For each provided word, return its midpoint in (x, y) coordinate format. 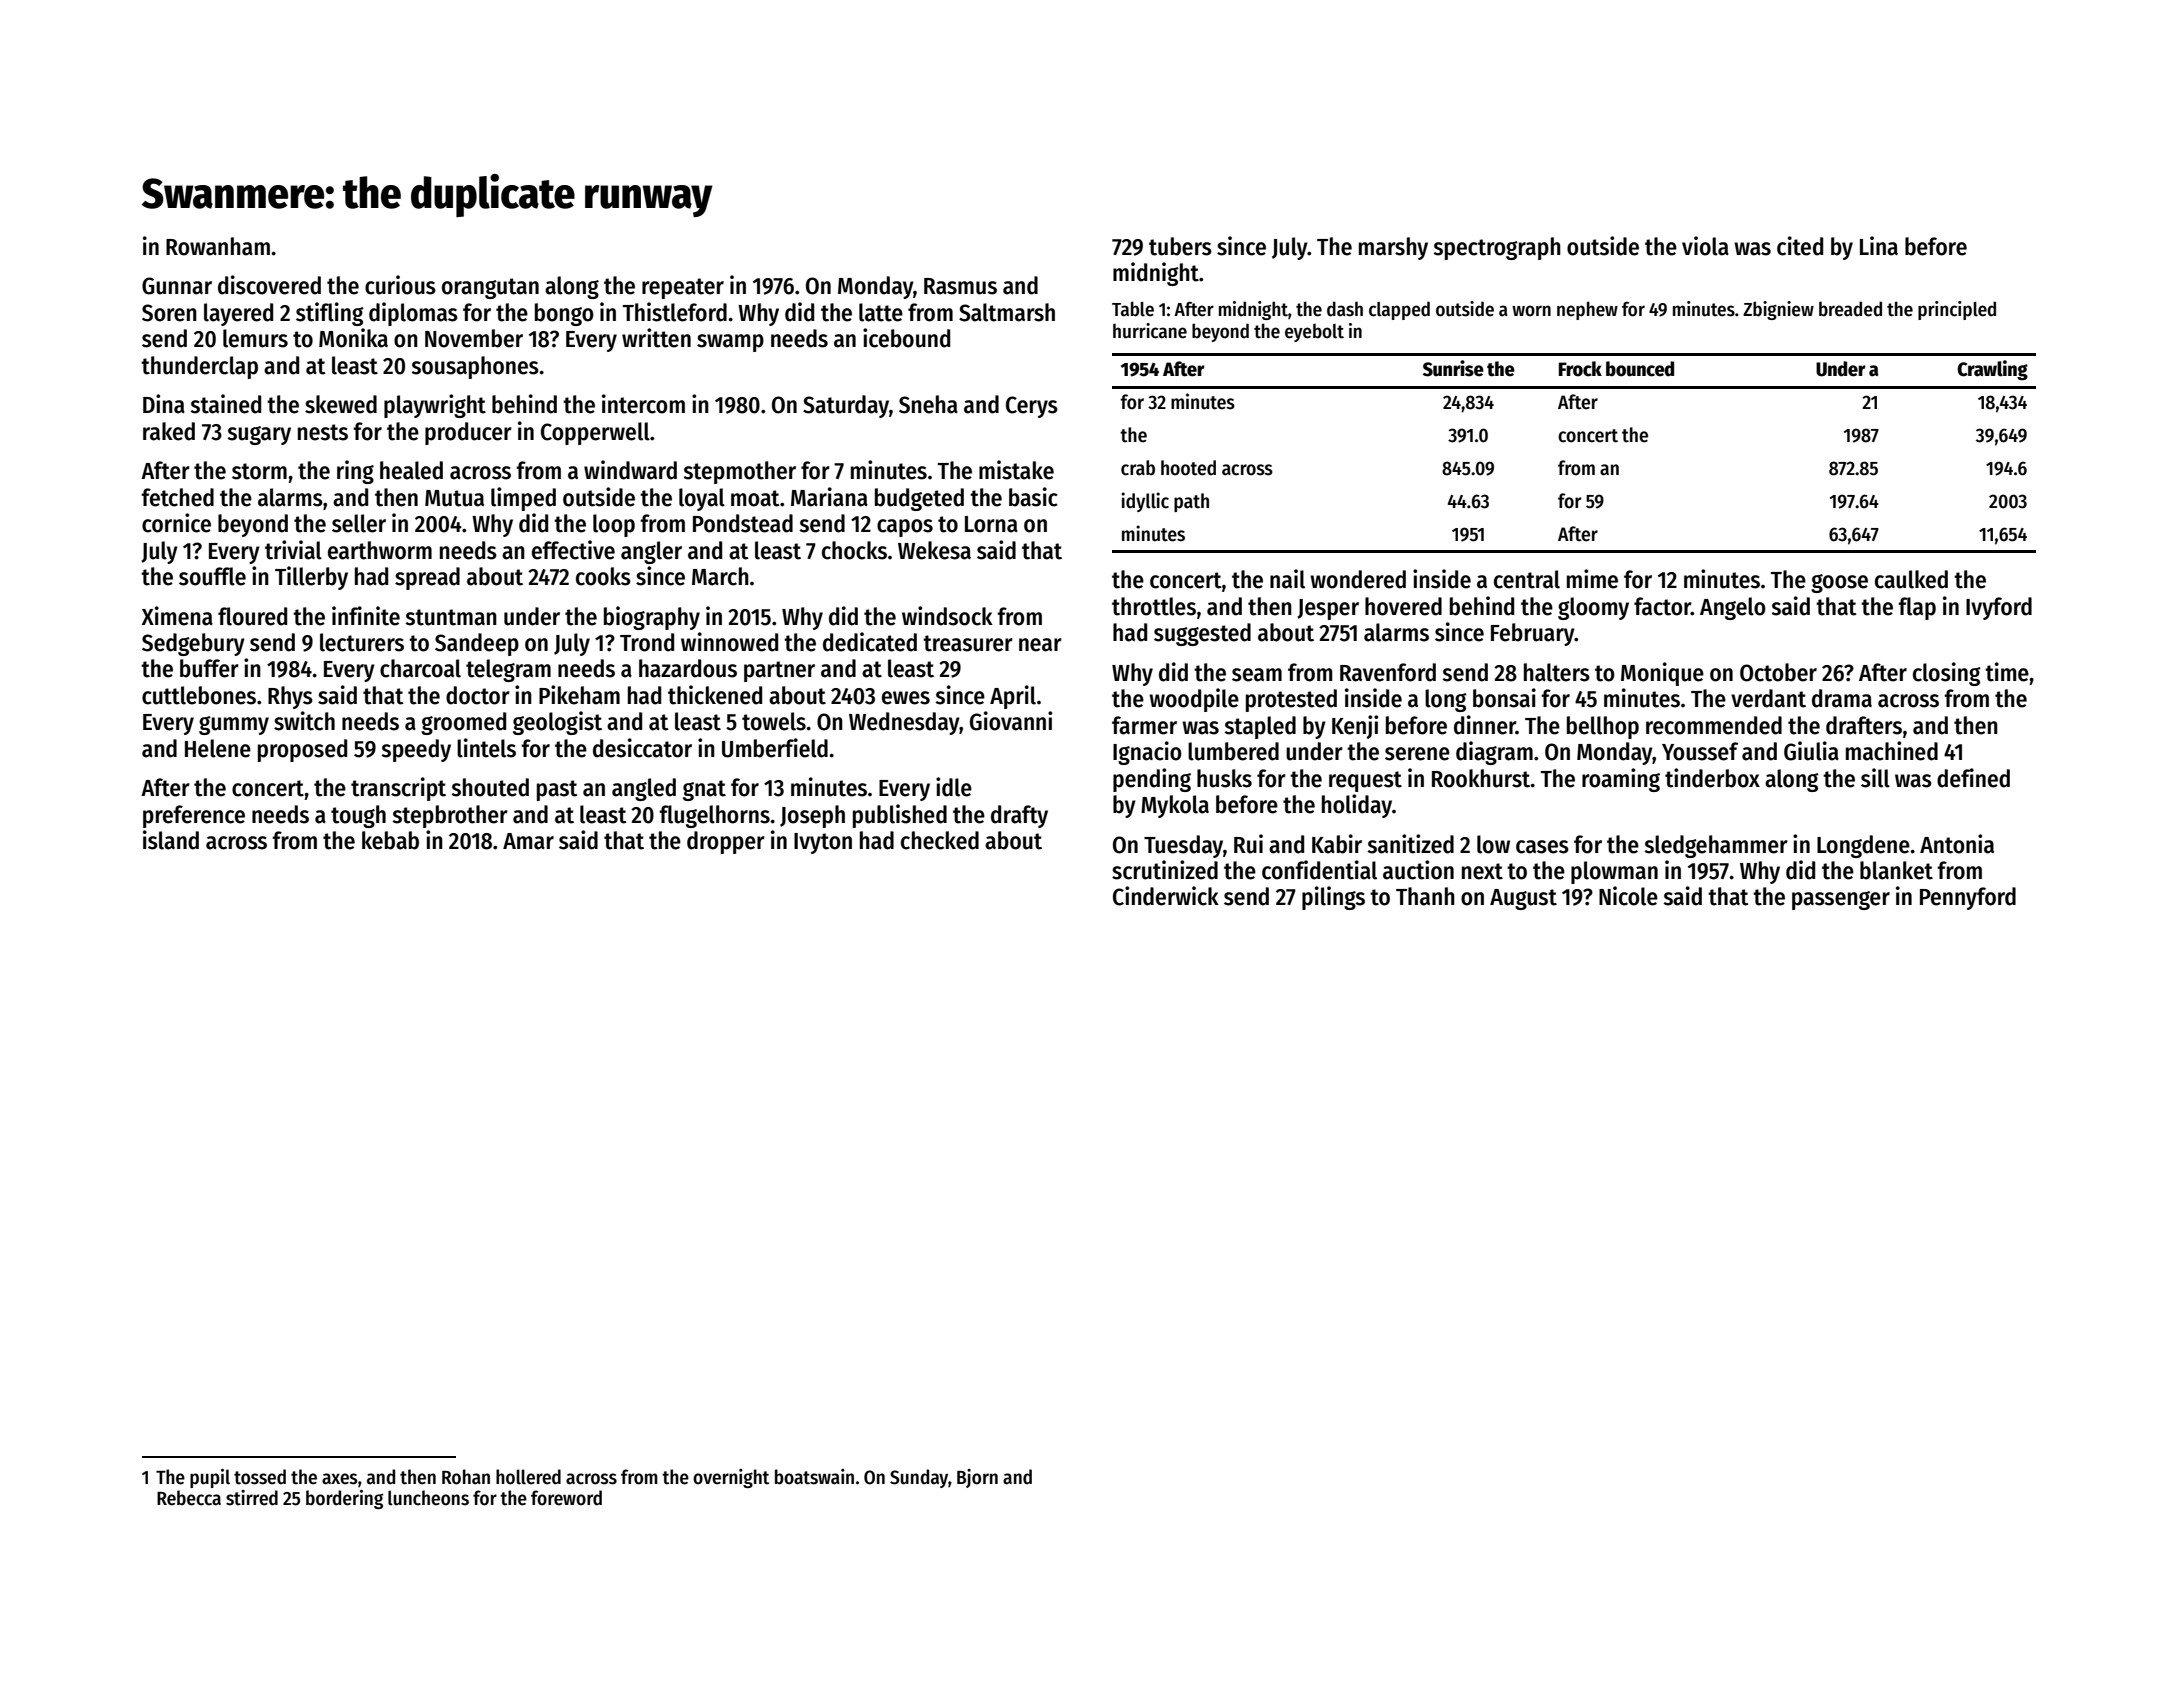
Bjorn (977, 1478)
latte (881, 312)
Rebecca (189, 1498)
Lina (1879, 246)
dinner (1485, 725)
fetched (177, 497)
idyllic (1145, 502)
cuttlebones (199, 695)
